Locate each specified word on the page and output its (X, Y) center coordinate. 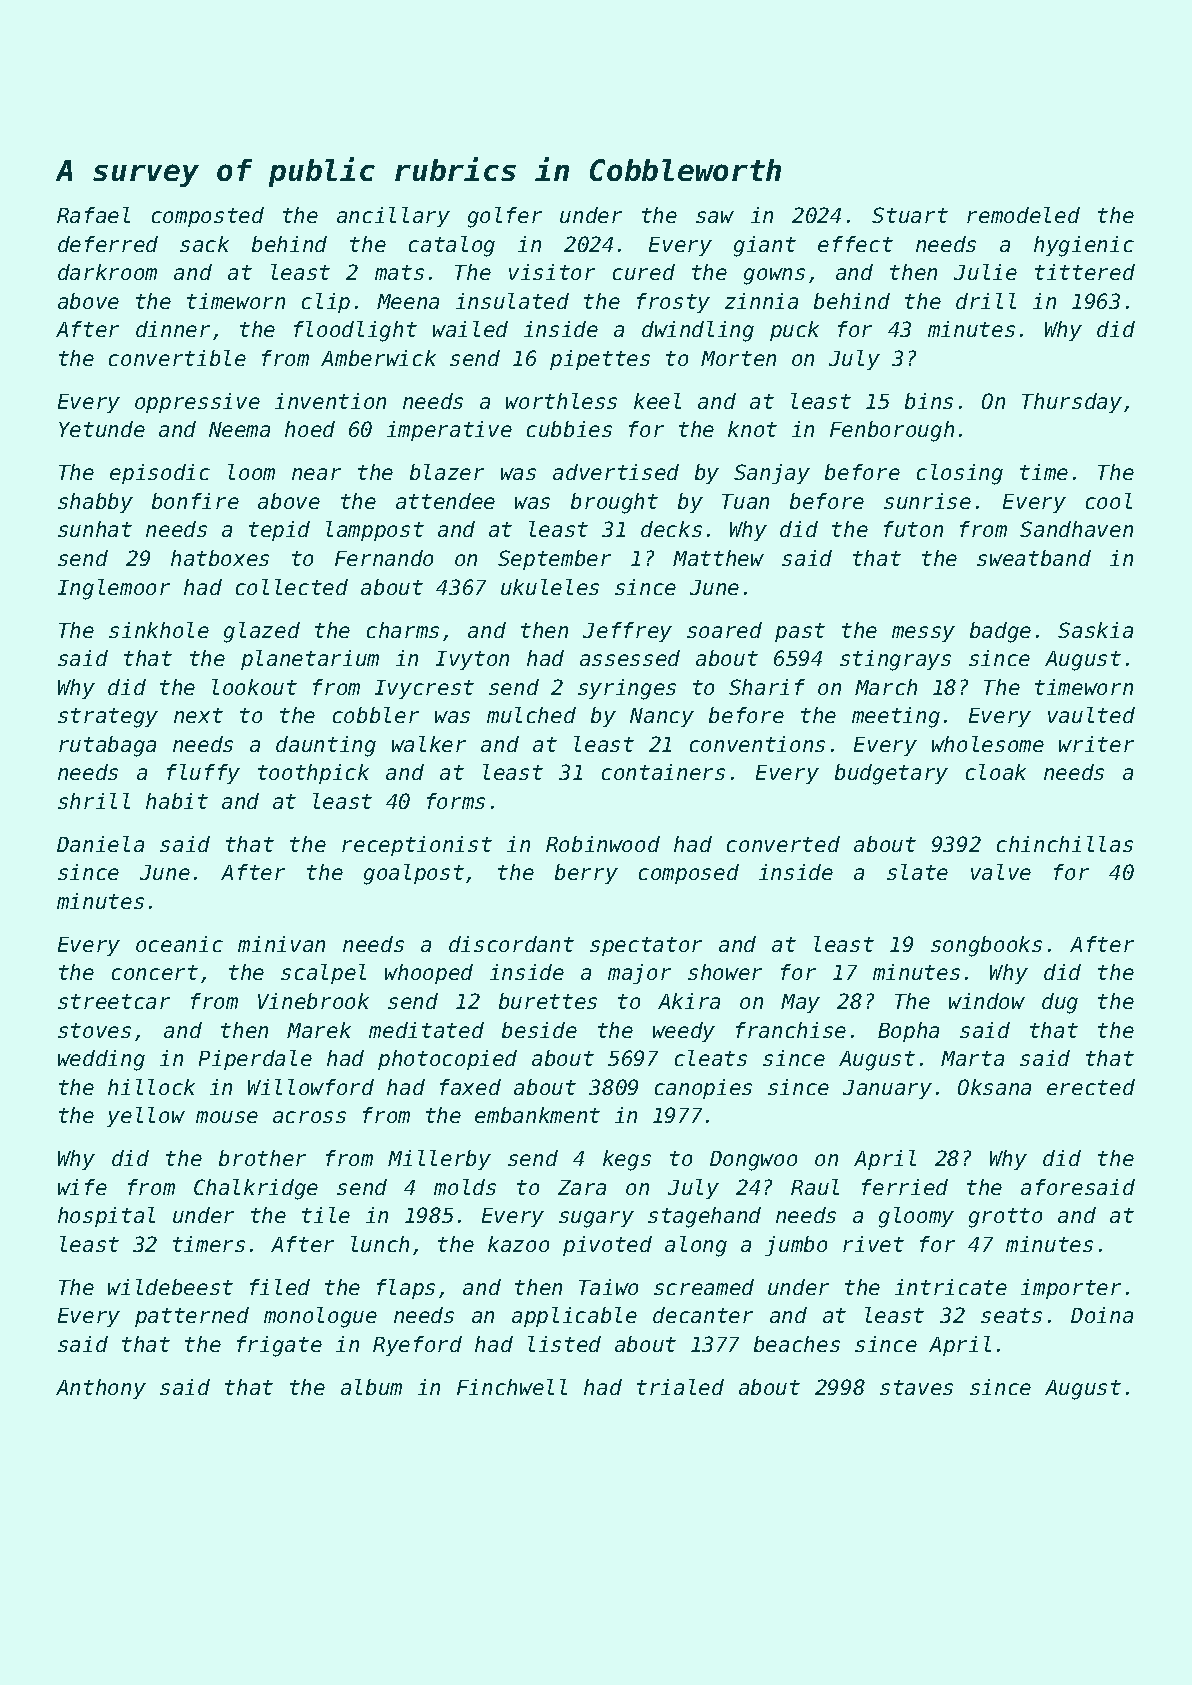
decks (671, 529)
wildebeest (170, 1287)
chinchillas (1065, 844)
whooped (429, 974)
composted (208, 217)
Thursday (1072, 403)
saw (715, 217)
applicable (574, 1317)
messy (923, 634)
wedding (101, 1060)
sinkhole (159, 630)
